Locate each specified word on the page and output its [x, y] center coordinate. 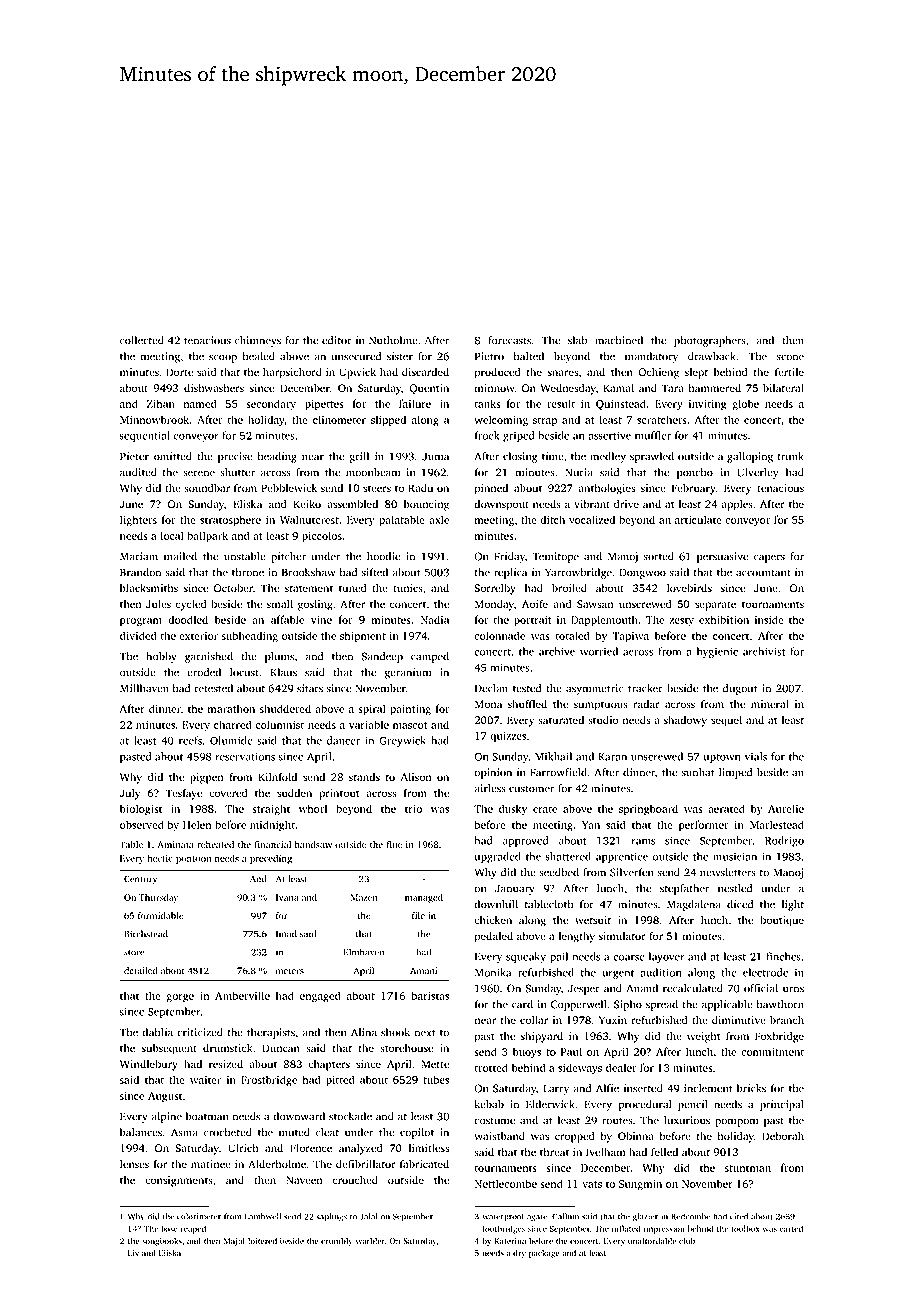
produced [497, 373]
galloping [750, 457]
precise [235, 457]
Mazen [363, 897]
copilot [417, 1133]
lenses [134, 1164]
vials [756, 756]
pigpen [206, 778]
